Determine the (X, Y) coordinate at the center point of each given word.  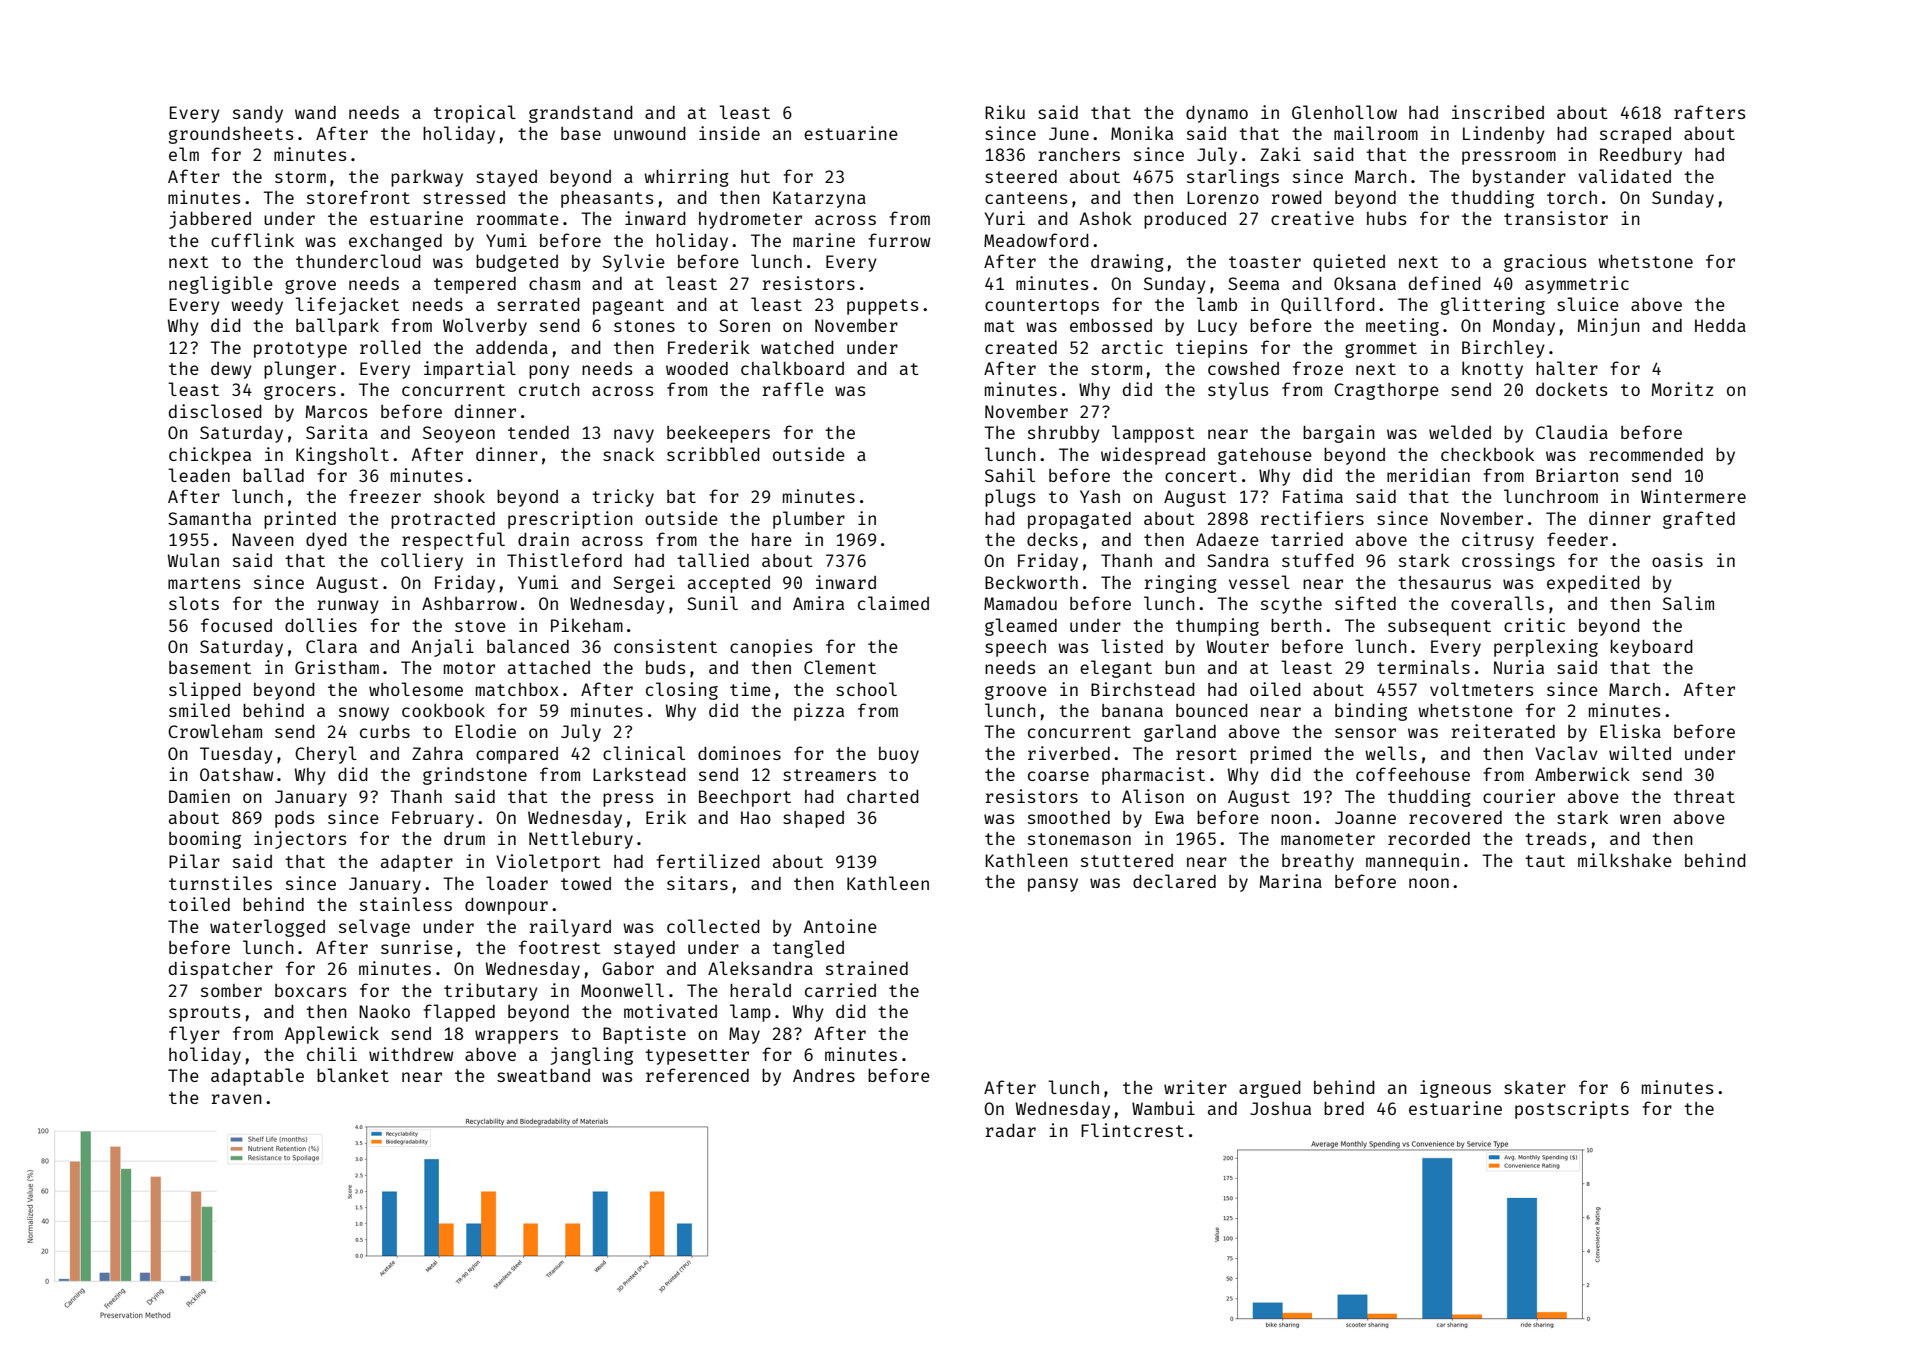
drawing (1127, 263)
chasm (554, 283)
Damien (199, 796)
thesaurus (1444, 582)
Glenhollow (1344, 112)
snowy (364, 714)
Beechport (745, 798)
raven (237, 1099)
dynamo (1217, 114)
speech (1015, 648)
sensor (1365, 733)
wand (315, 112)
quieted (1349, 263)
